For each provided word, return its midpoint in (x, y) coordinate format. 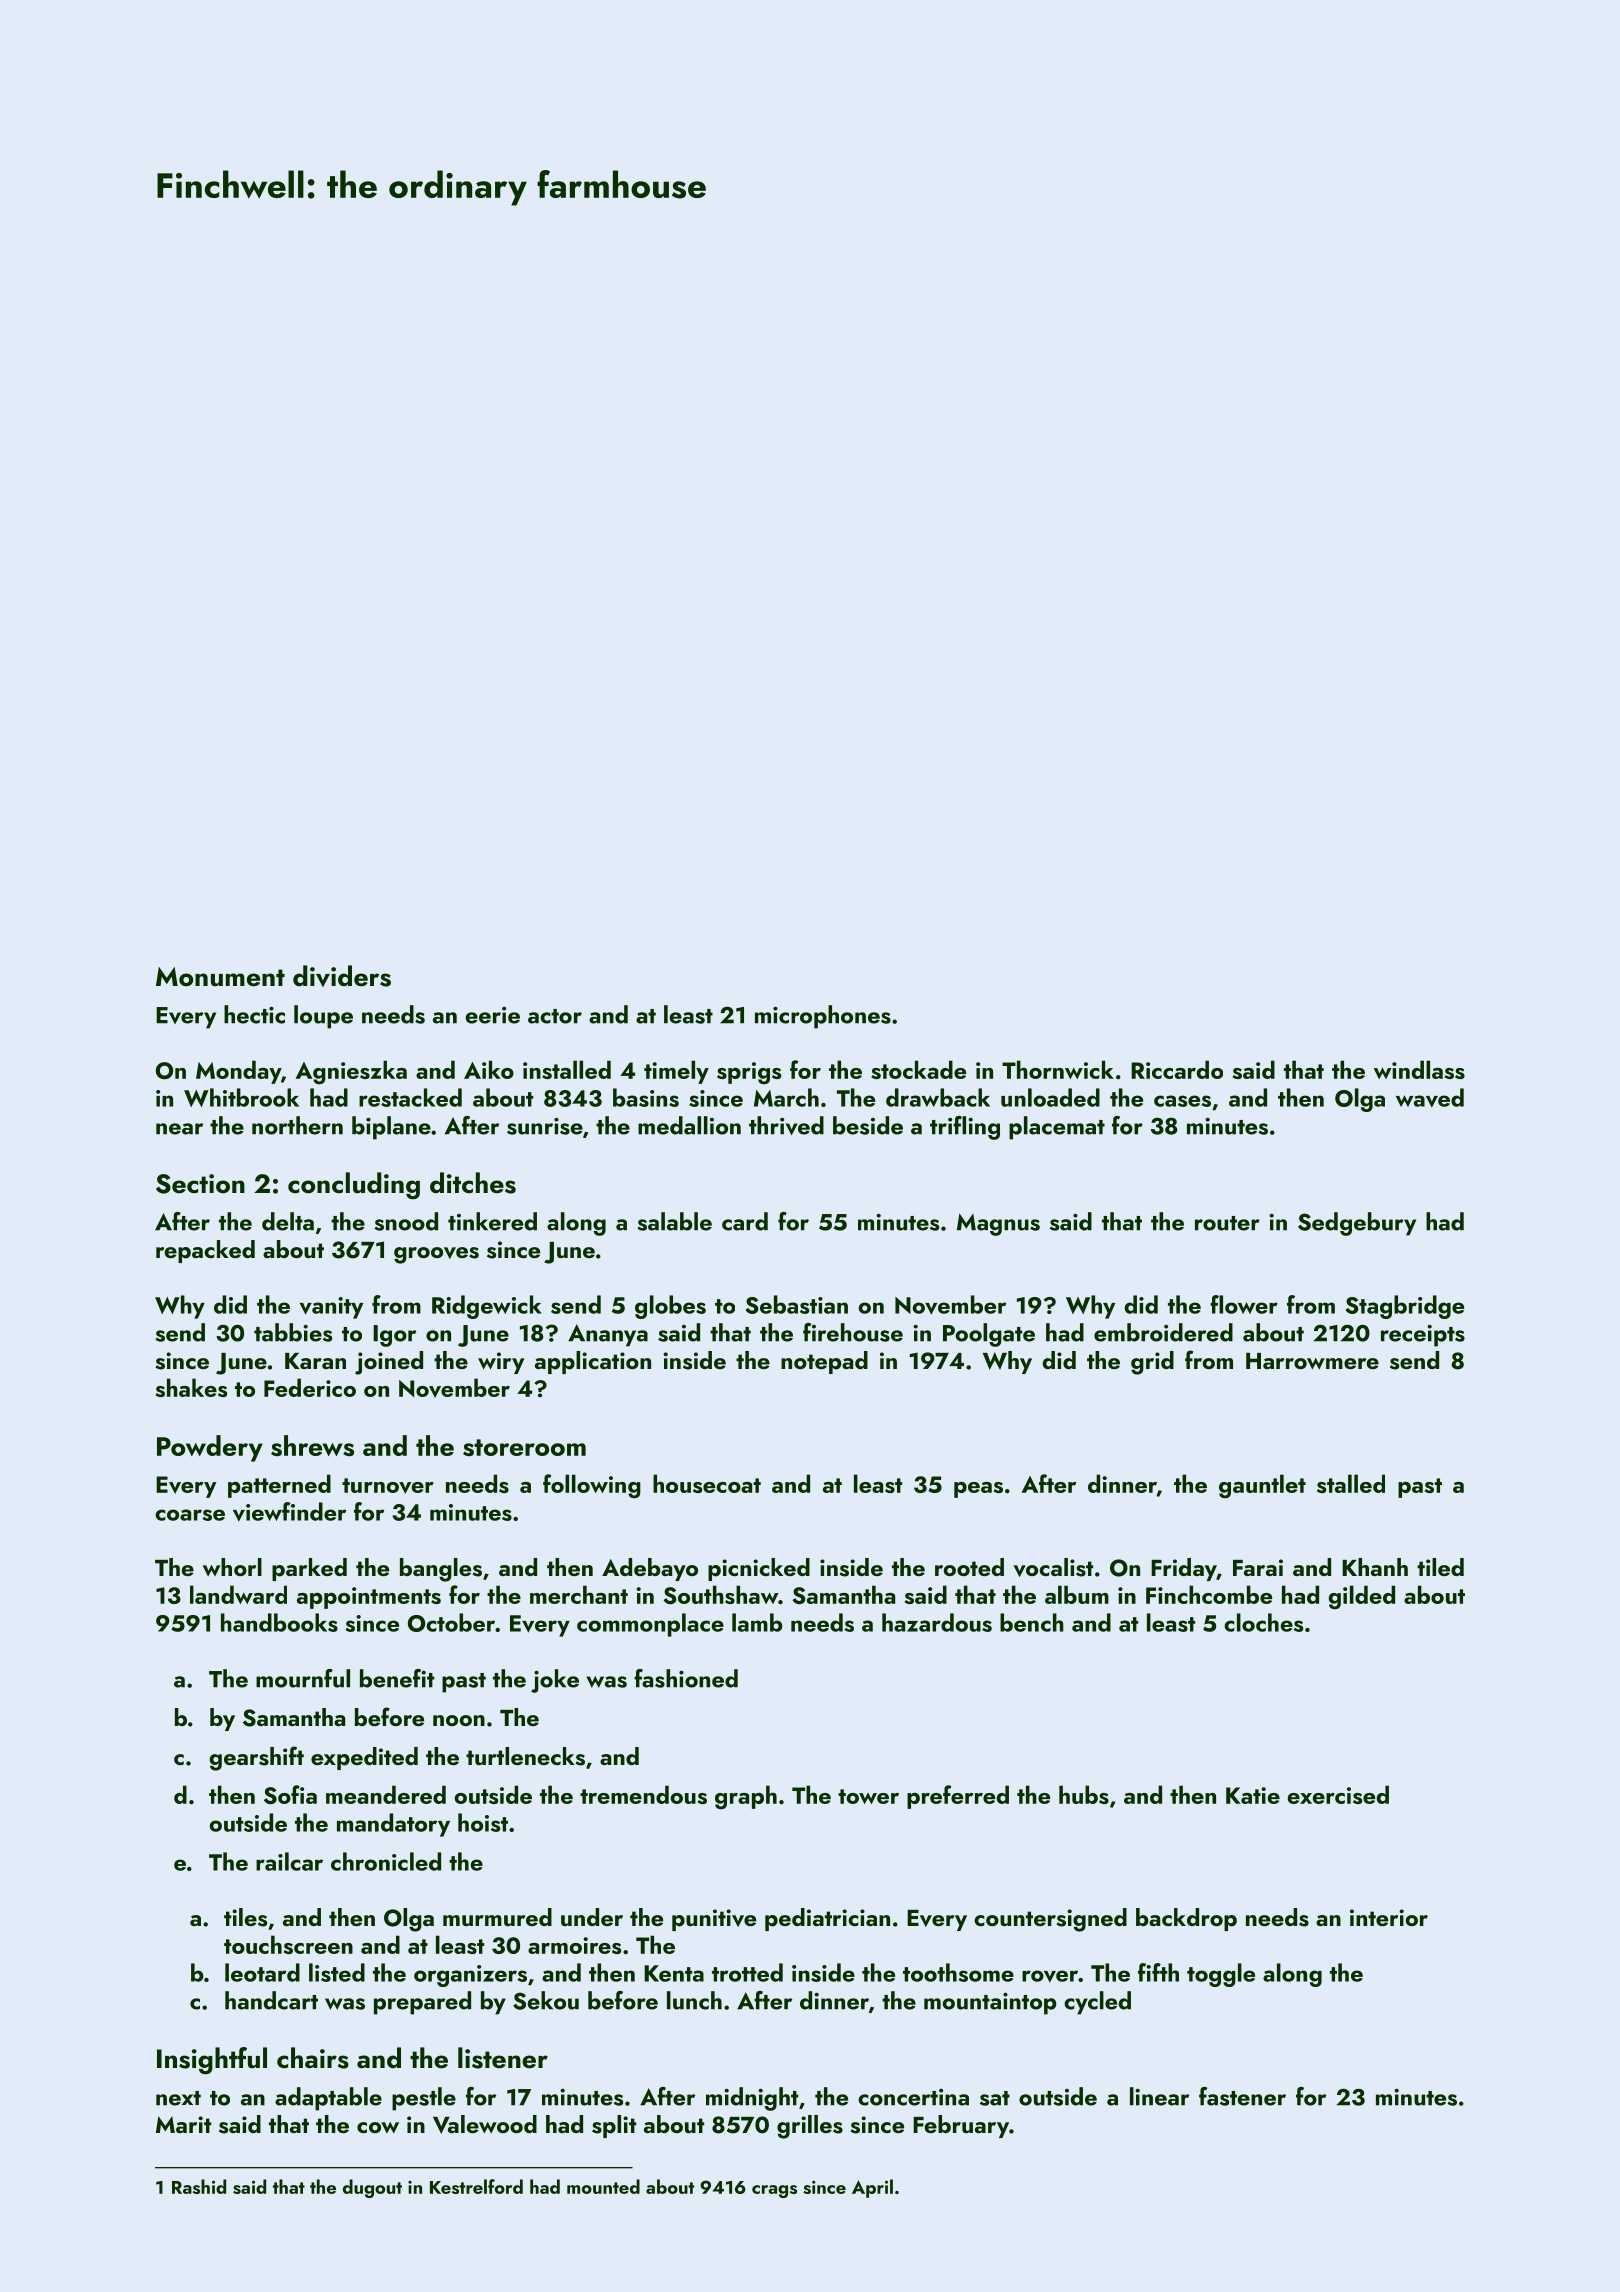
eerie (493, 1015)
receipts (1423, 1336)
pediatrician (827, 1919)
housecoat (707, 1483)
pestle (424, 2099)
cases (1182, 1101)
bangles (441, 1570)
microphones (823, 1017)
